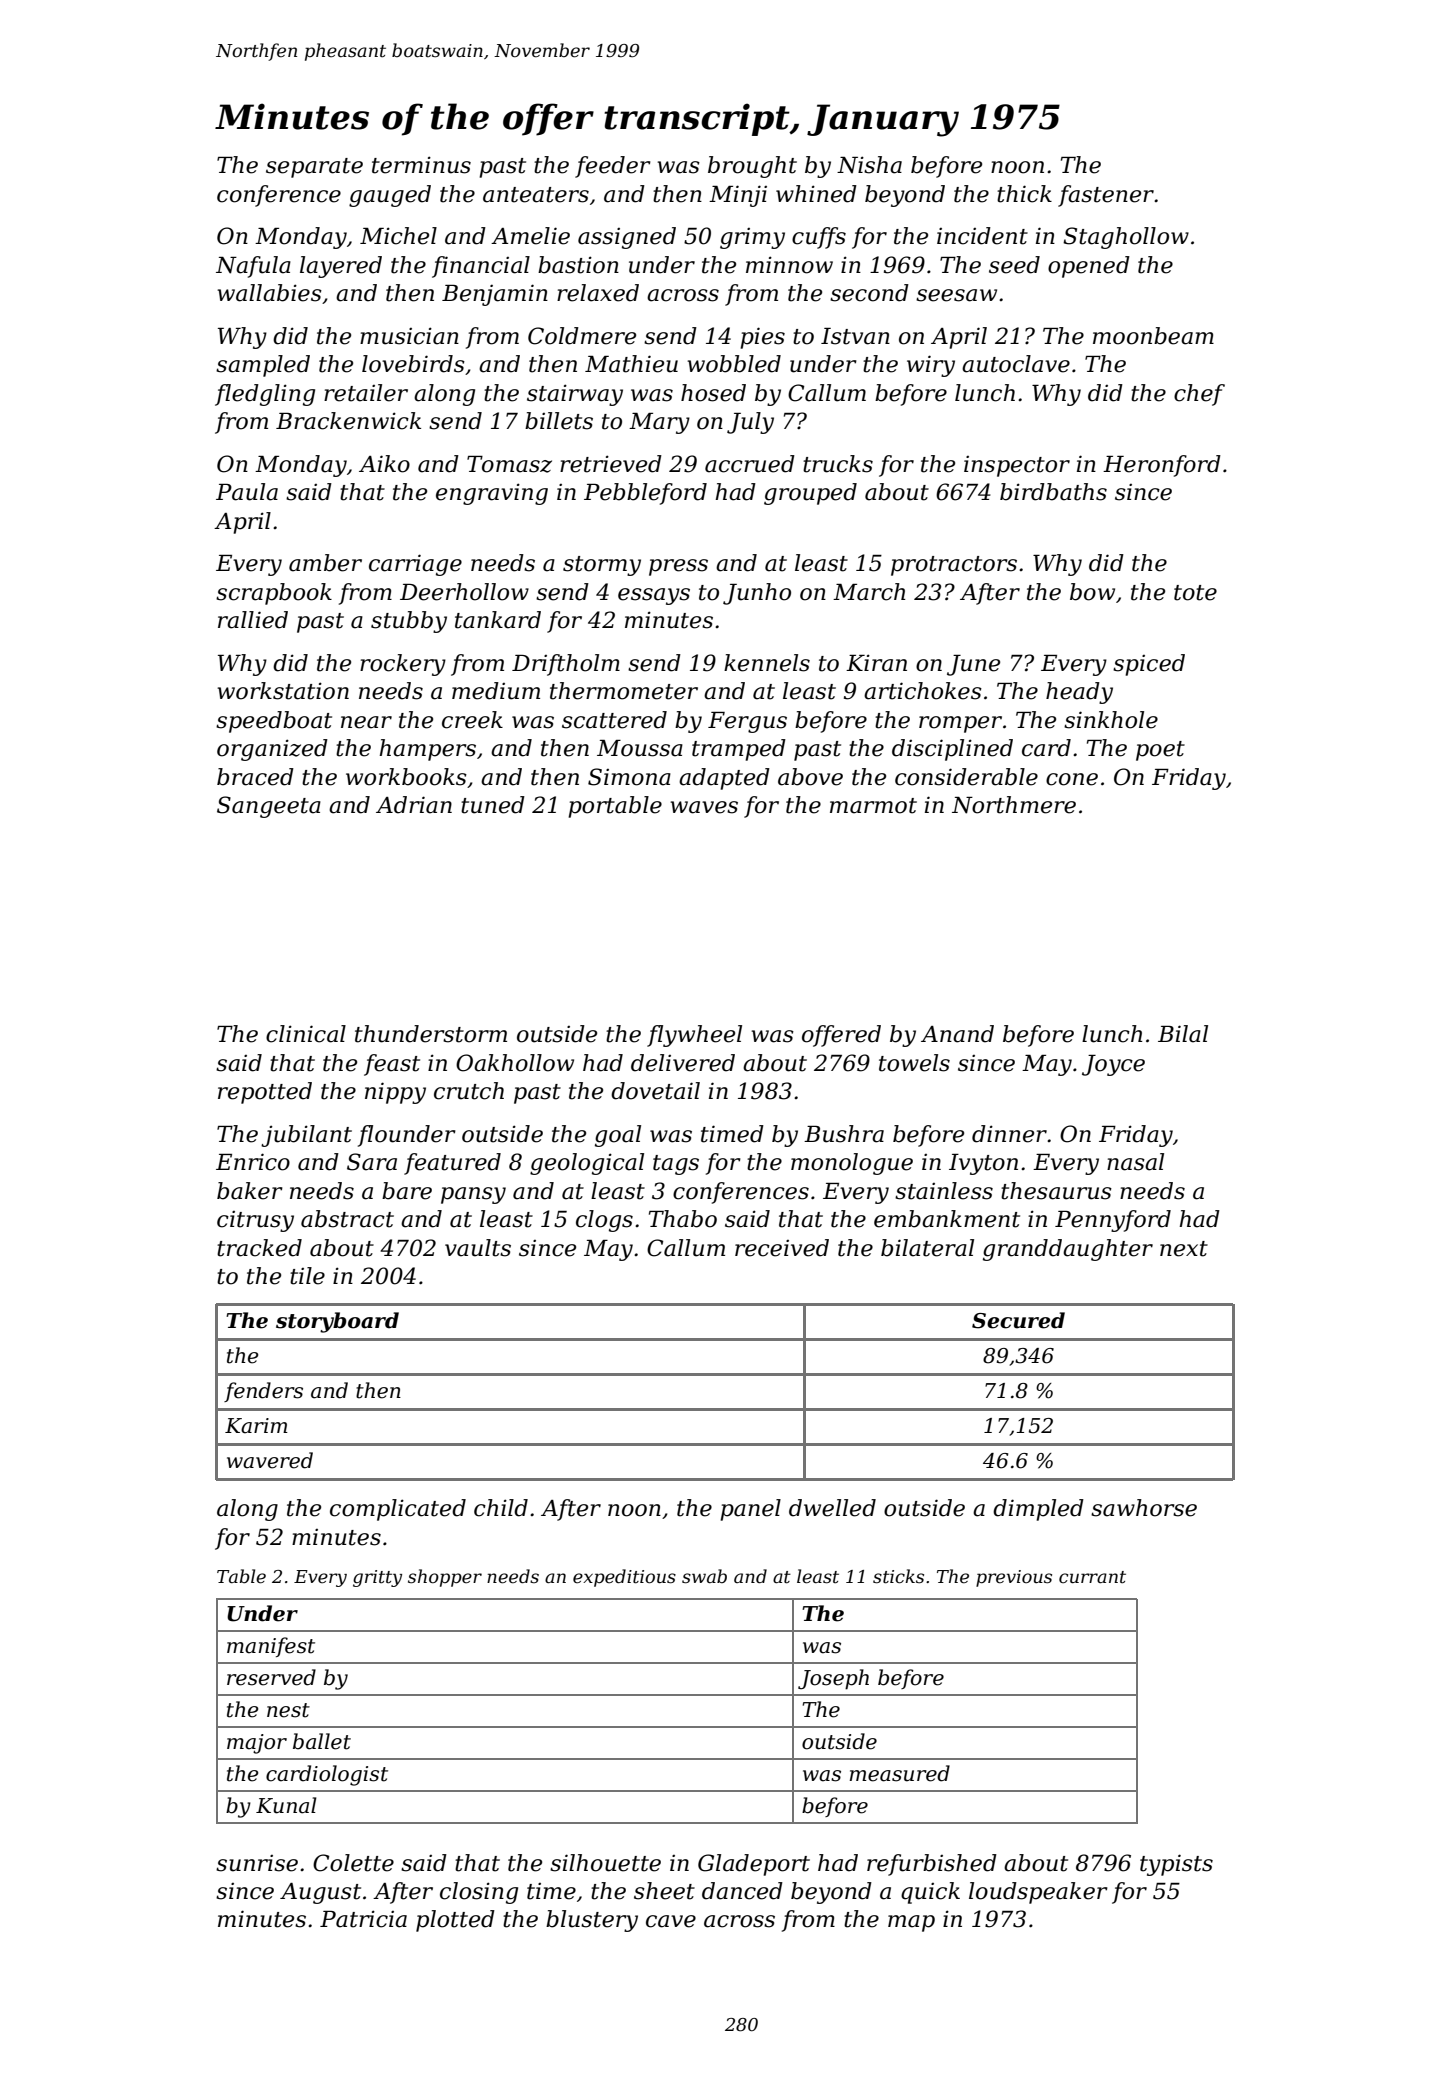  I want to click on cone, so click(1072, 779).
